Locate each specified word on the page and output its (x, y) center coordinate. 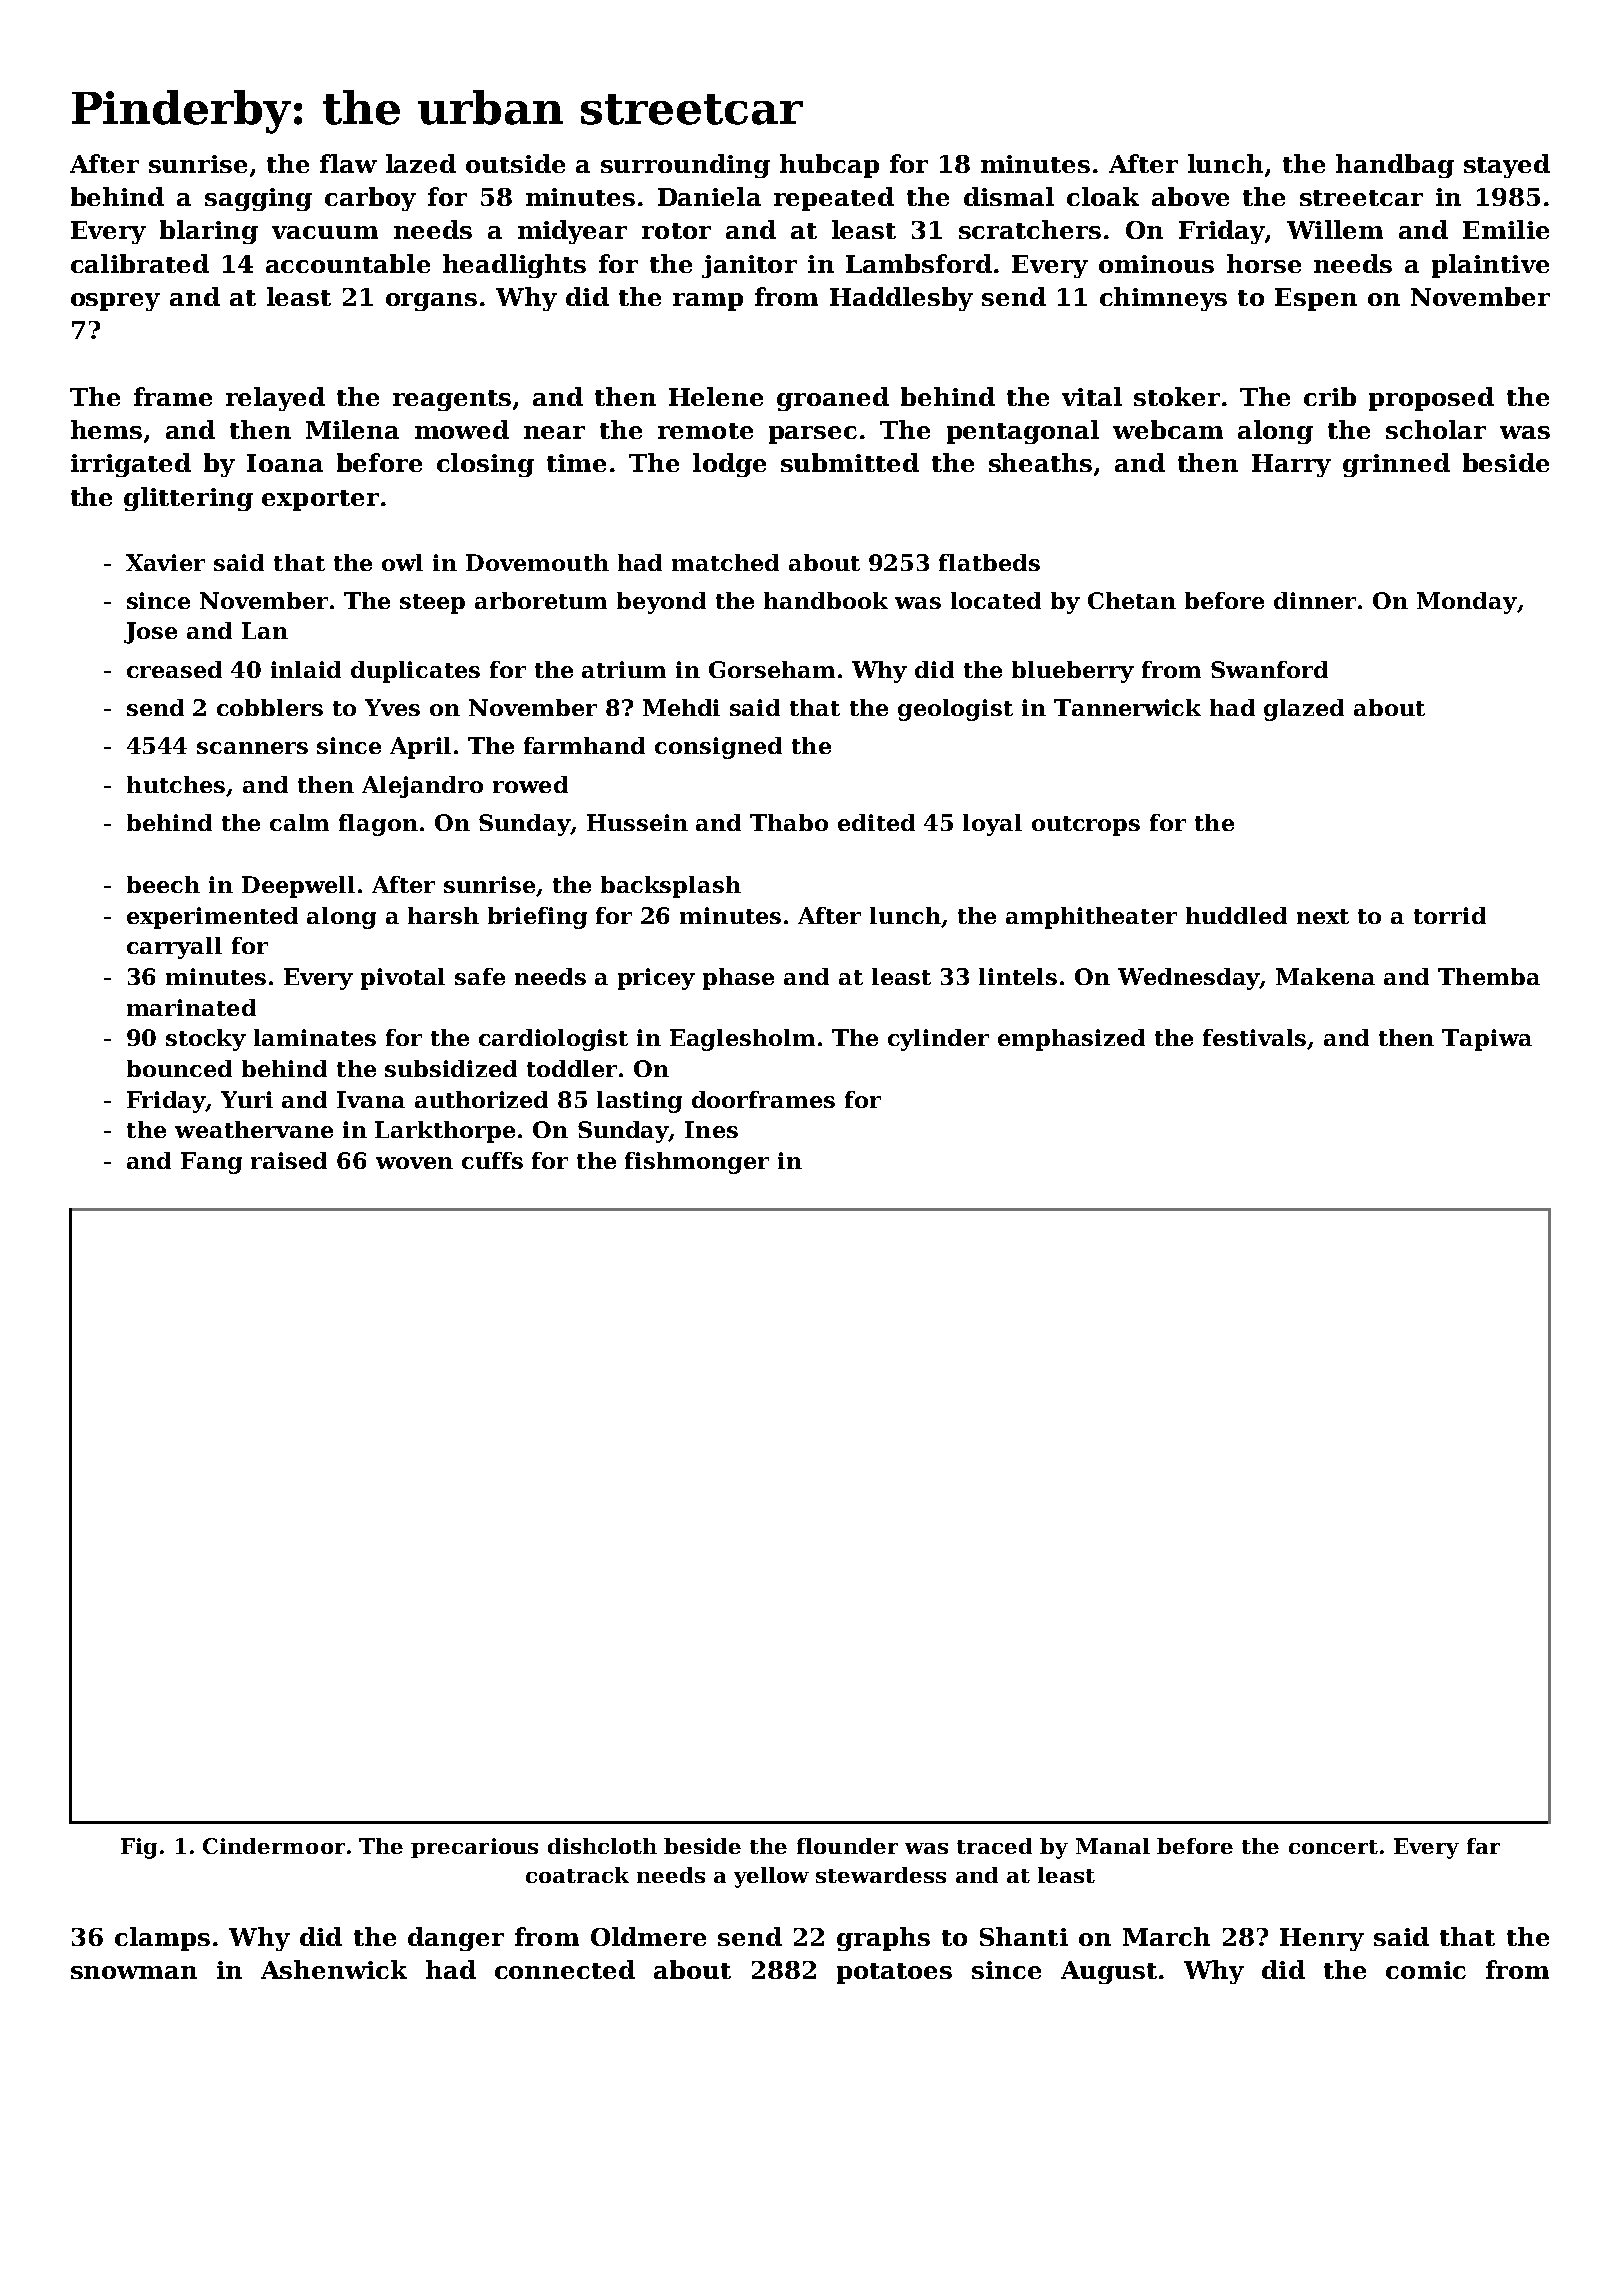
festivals (1254, 1037)
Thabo (789, 822)
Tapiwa (1487, 1040)
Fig (139, 1848)
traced (994, 1846)
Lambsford (919, 263)
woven (414, 1163)
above (1190, 196)
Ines (711, 1129)
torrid (1450, 915)
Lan (265, 630)
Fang (211, 1163)
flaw (348, 163)
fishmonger (697, 1163)
